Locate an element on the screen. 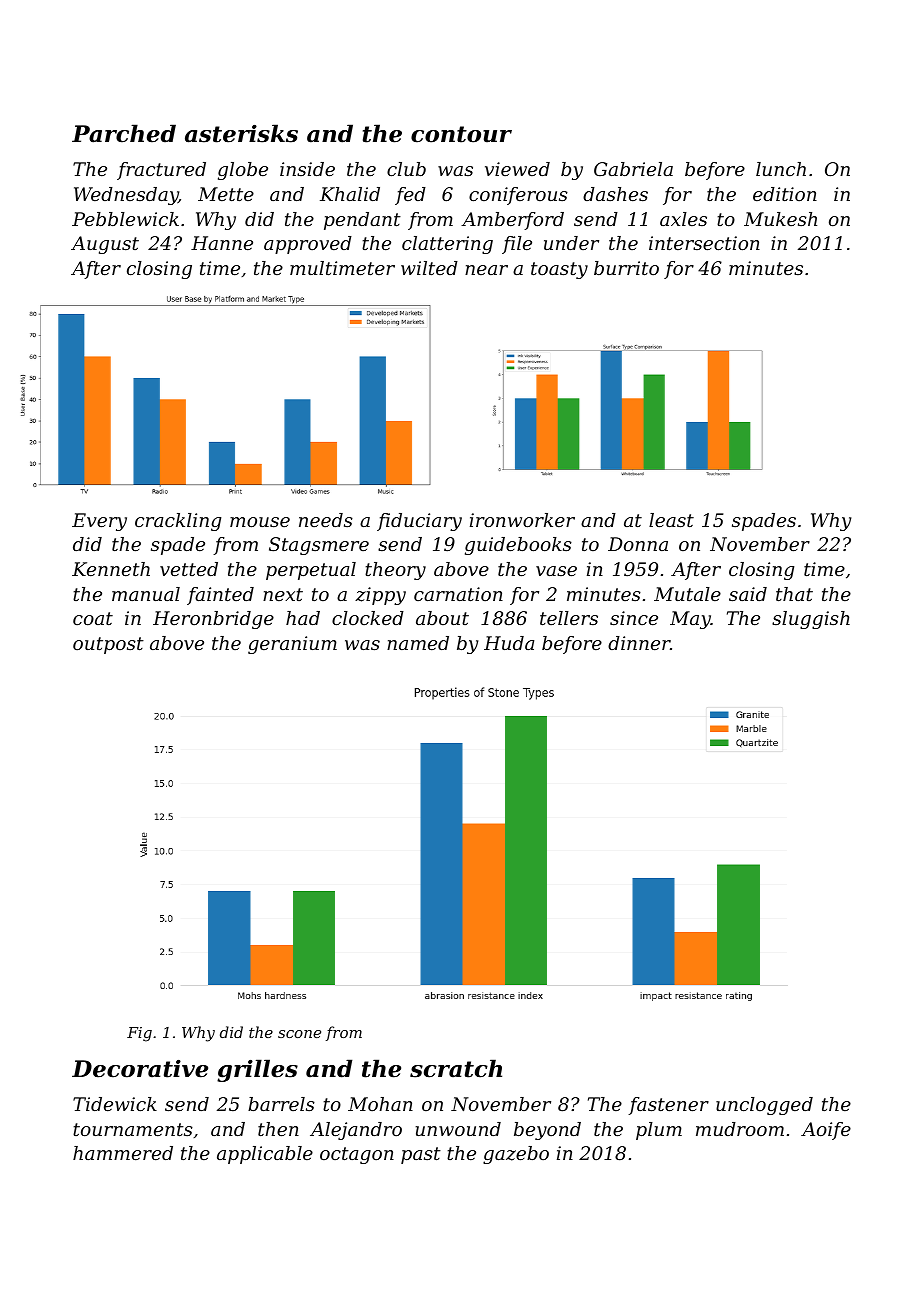  club is located at coordinates (406, 169).
